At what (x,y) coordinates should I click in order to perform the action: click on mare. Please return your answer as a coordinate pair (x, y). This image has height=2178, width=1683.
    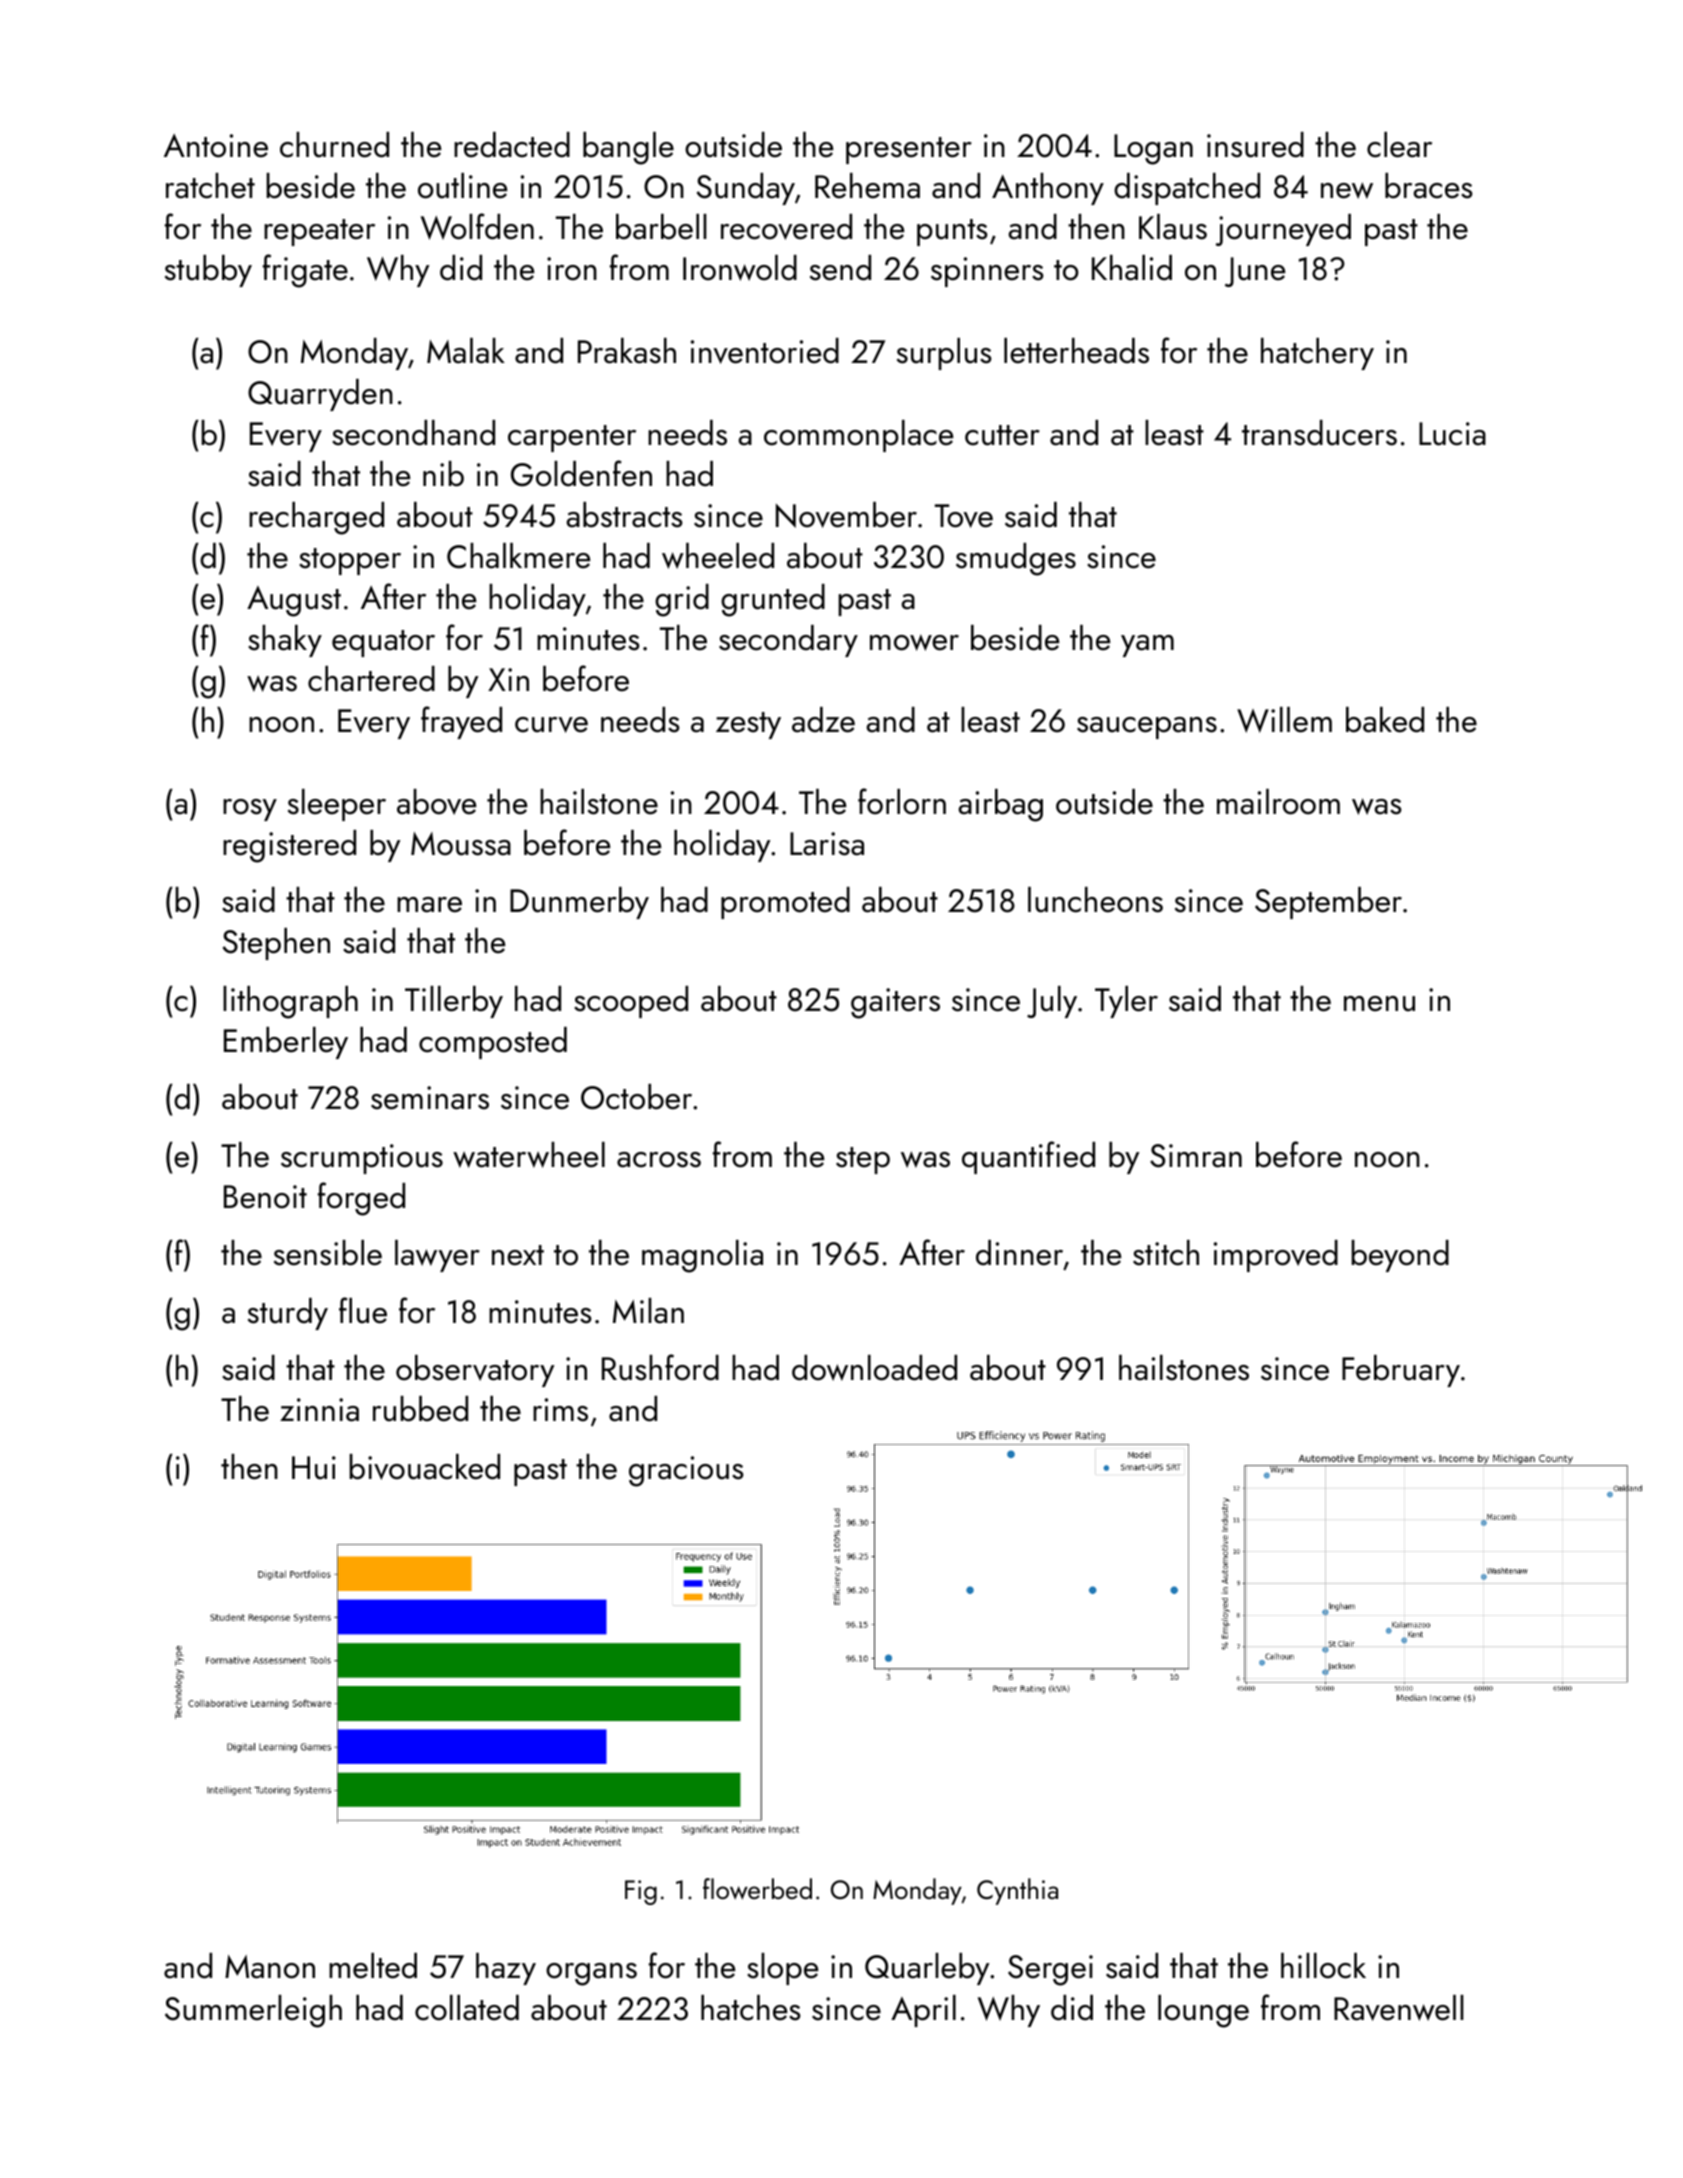
    Looking at the image, I should click on (429, 905).
